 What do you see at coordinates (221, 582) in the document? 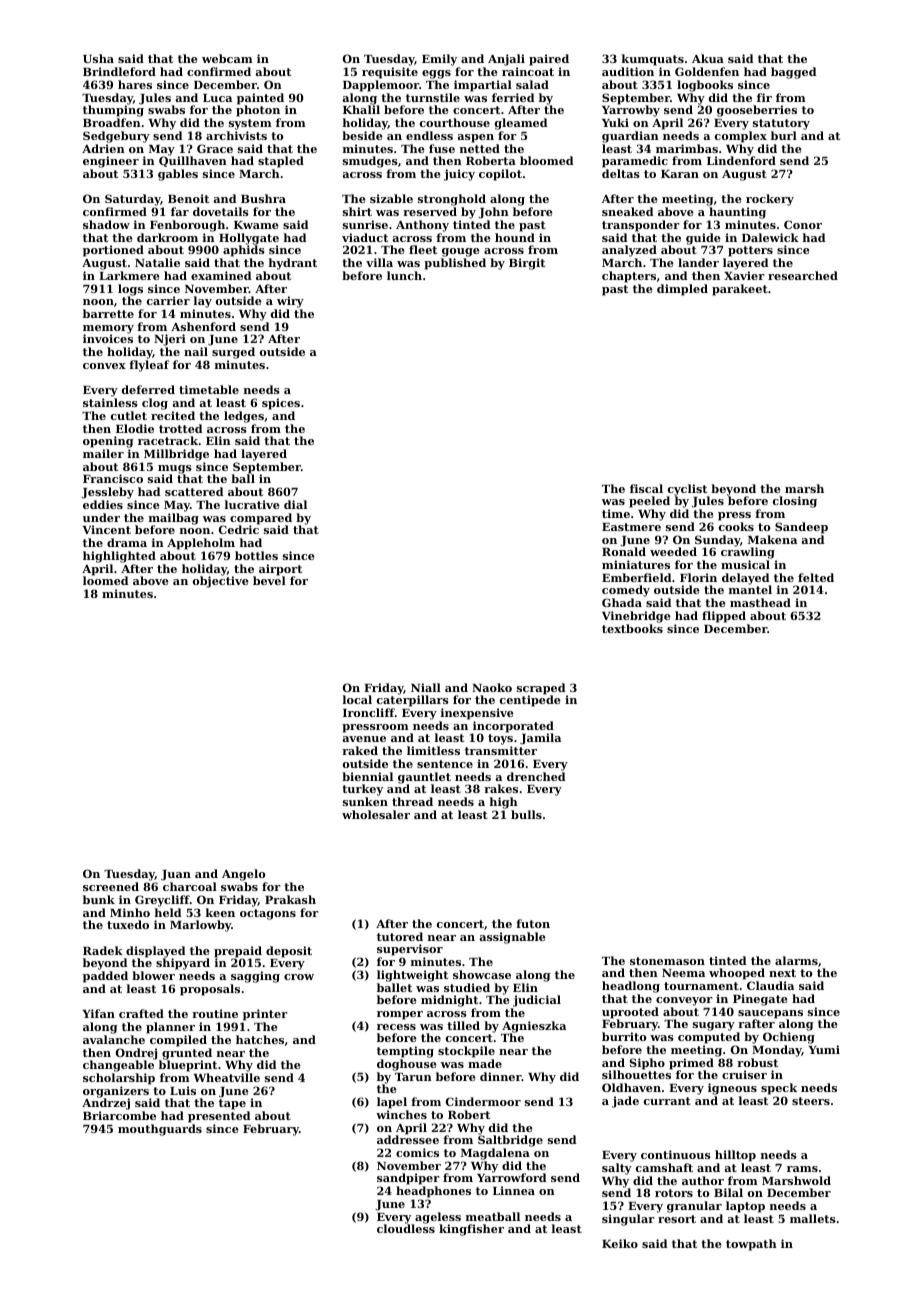
I see `objective` at bounding box center [221, 582].
